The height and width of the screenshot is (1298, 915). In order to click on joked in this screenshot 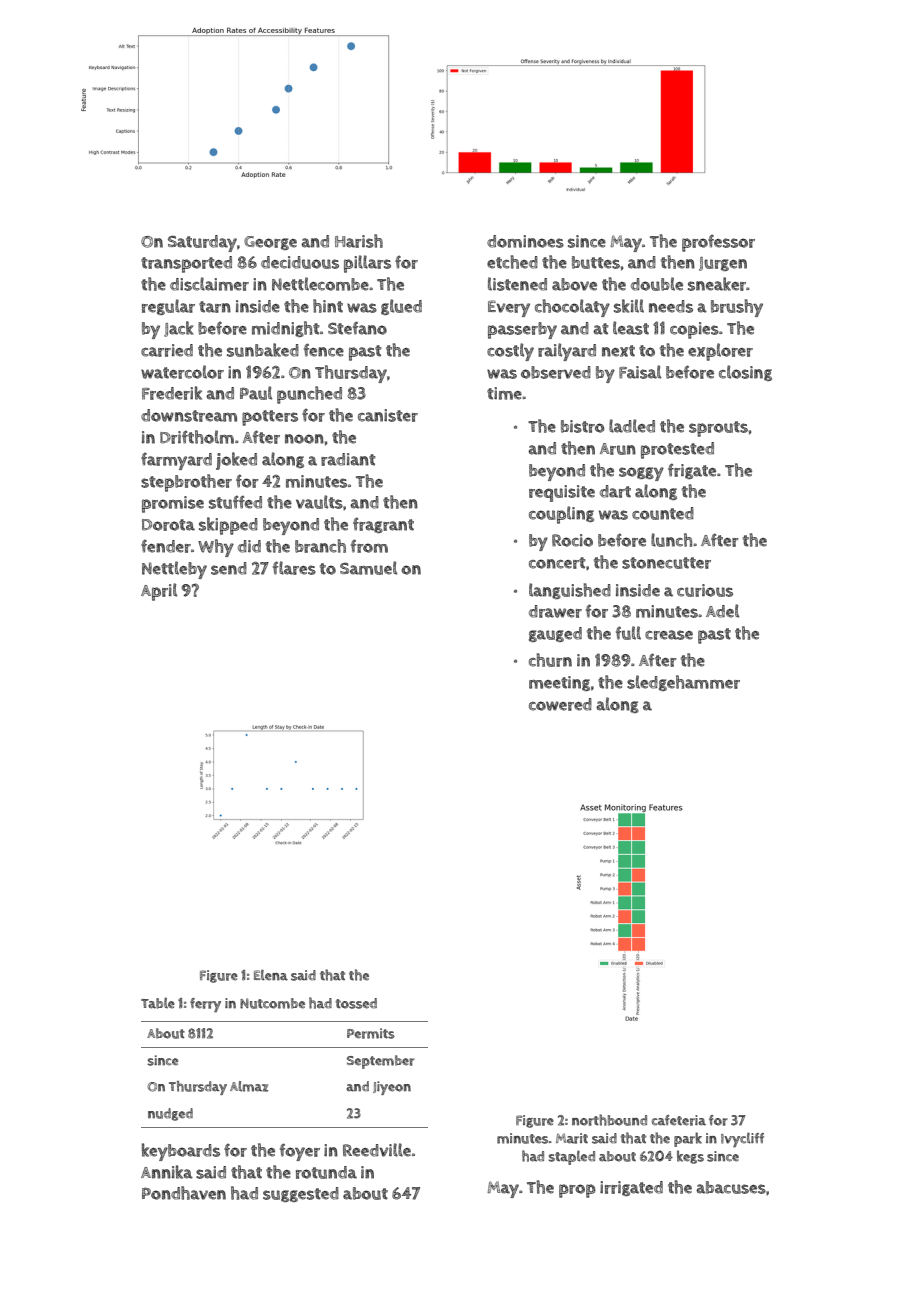, I will do `click(236, 461)`.
